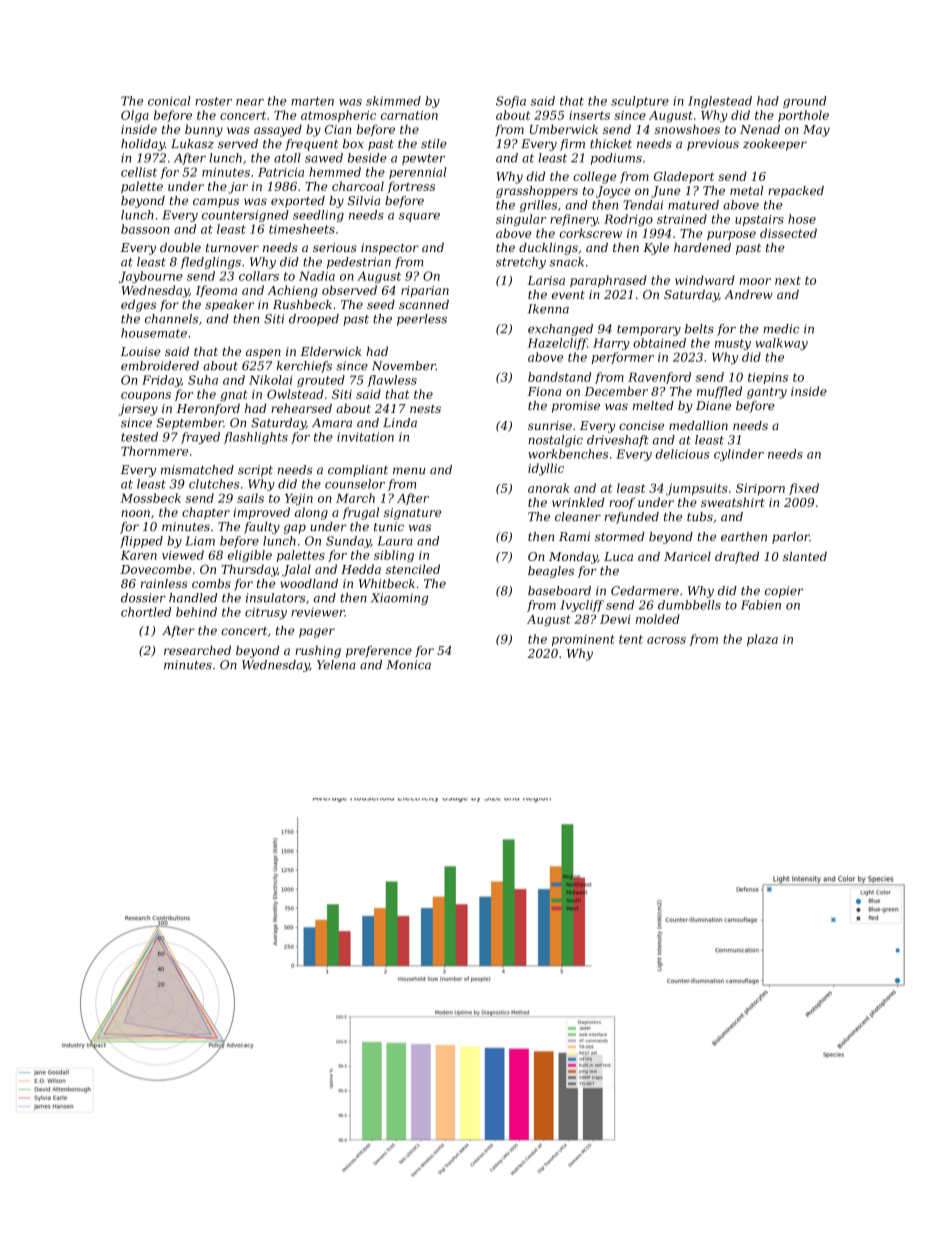 The height and width of the page is (1233, 952). Describe the element at coordinates (259, 276) in the page. I see `collars` at that location.
